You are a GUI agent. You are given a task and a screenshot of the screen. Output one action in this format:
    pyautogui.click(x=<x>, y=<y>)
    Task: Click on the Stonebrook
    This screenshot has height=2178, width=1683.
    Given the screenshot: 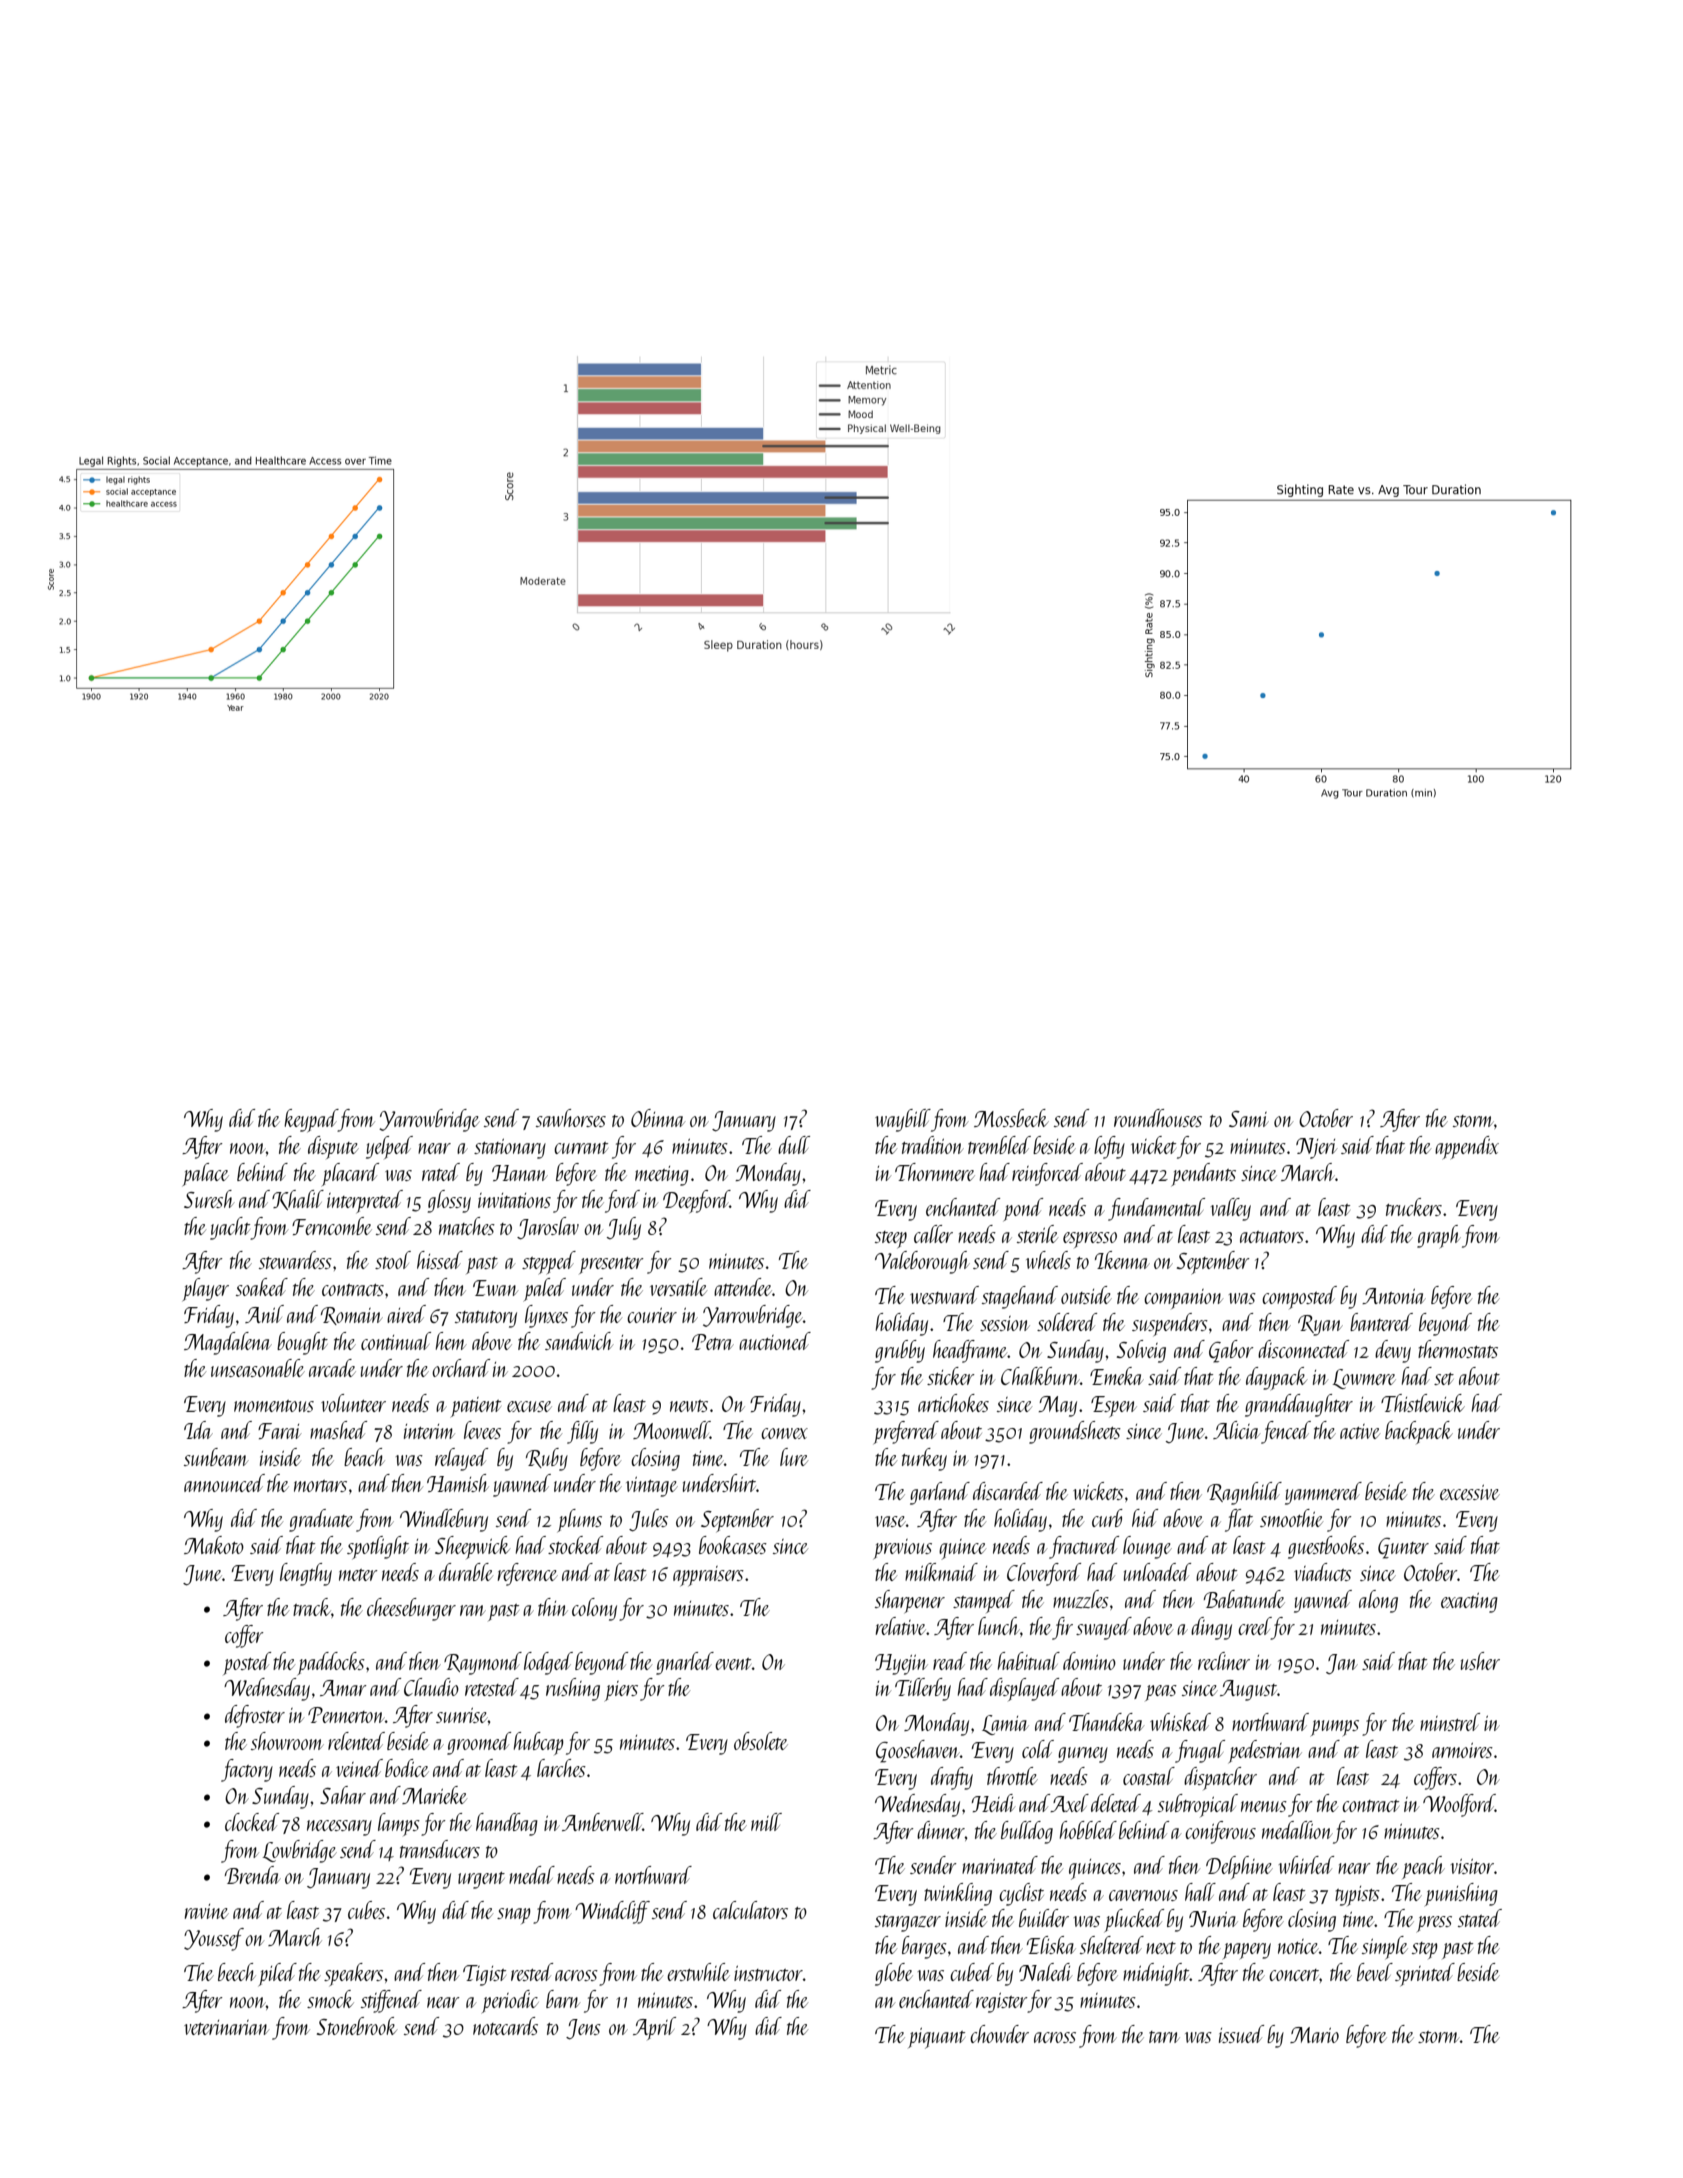 What is the action you would take?
    pyautogui.click(x=357, y=2026)
